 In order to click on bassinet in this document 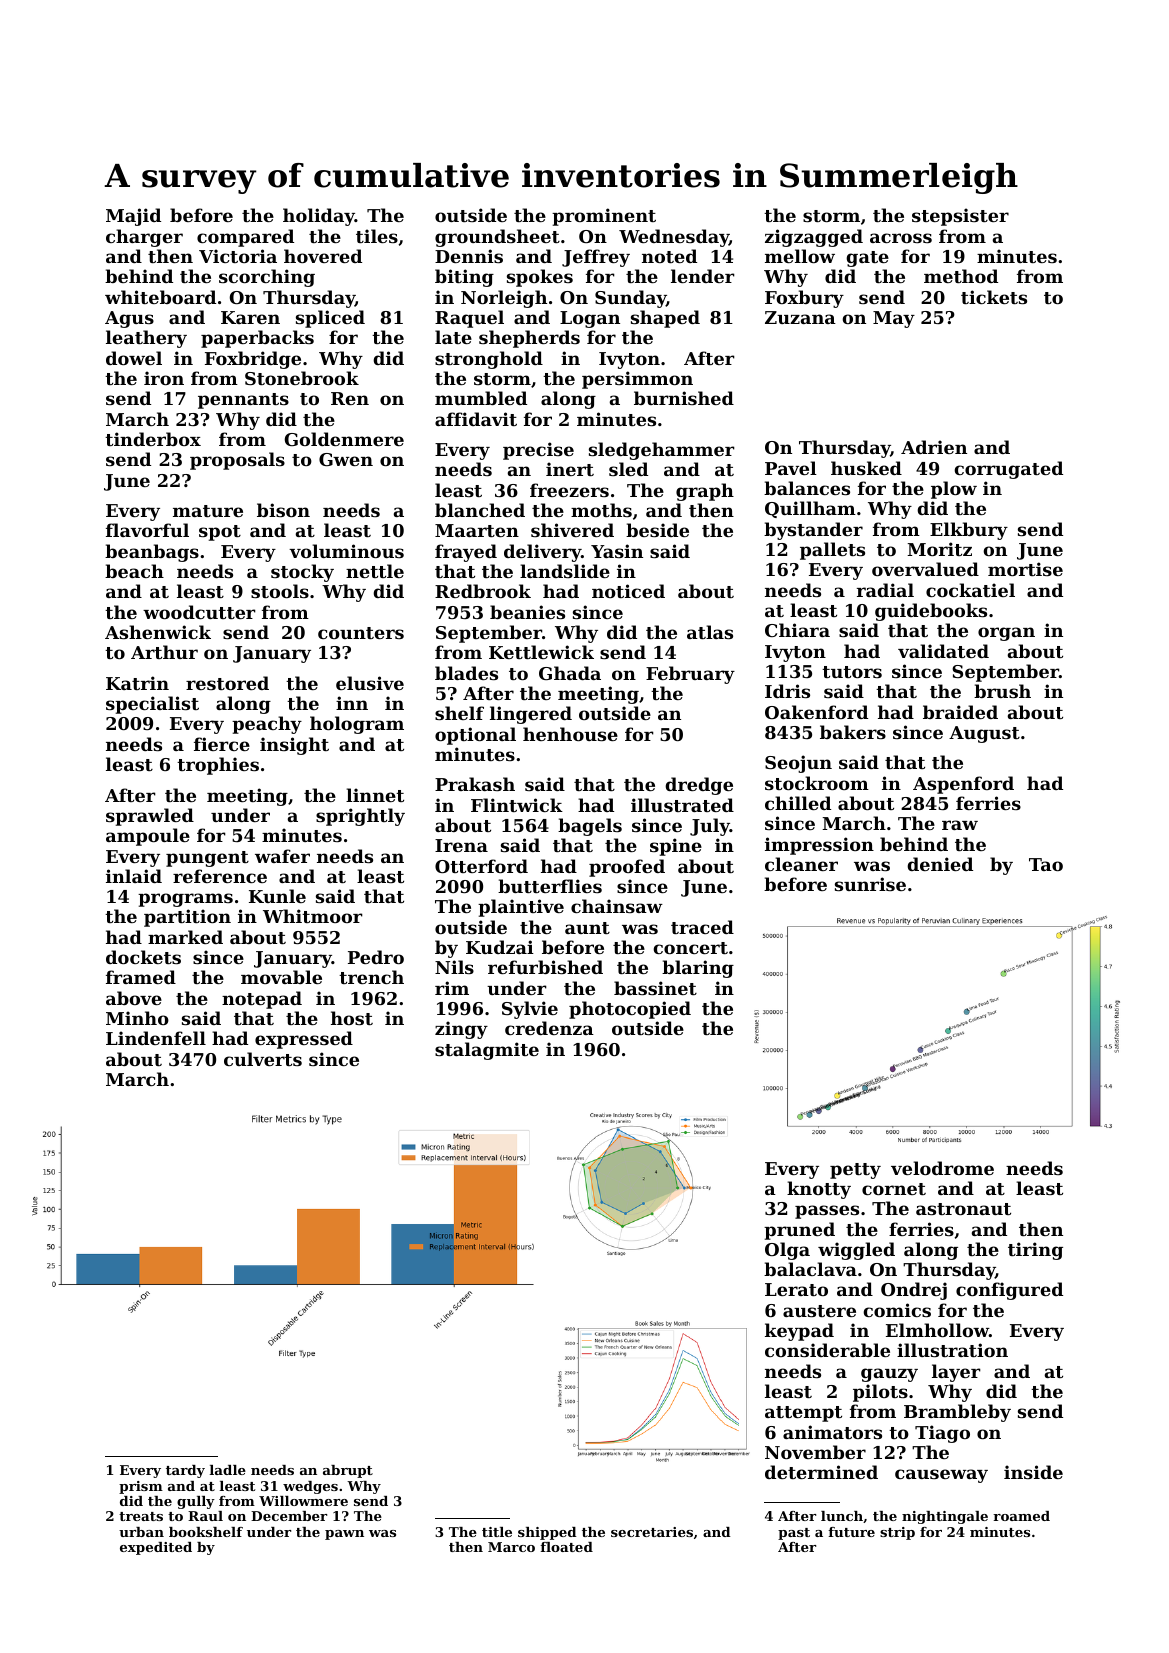, I will do `click(655, 988)`.
